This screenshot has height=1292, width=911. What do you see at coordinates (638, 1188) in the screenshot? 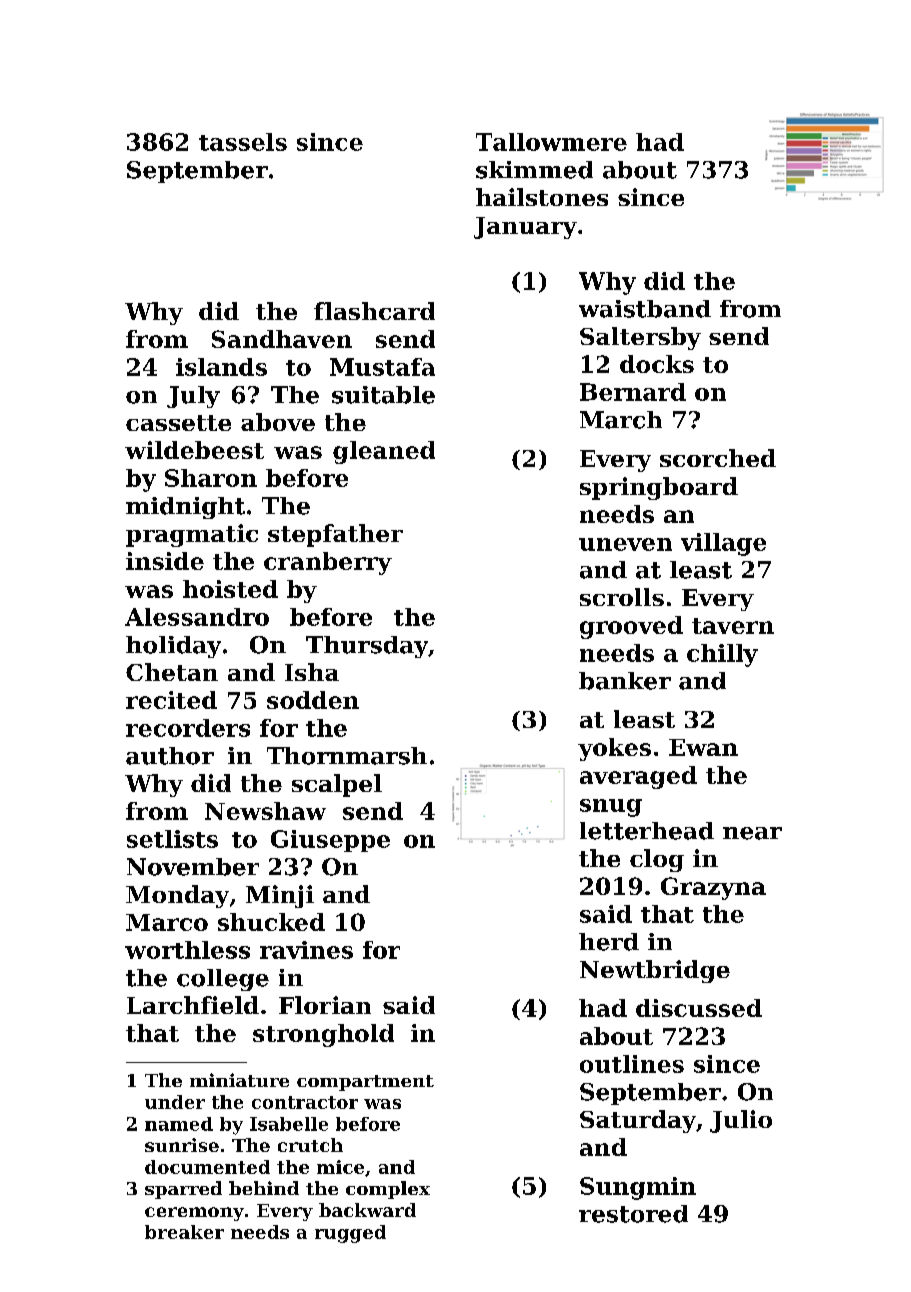
I see `Sungmin` at bounding box center [638, 1188].
